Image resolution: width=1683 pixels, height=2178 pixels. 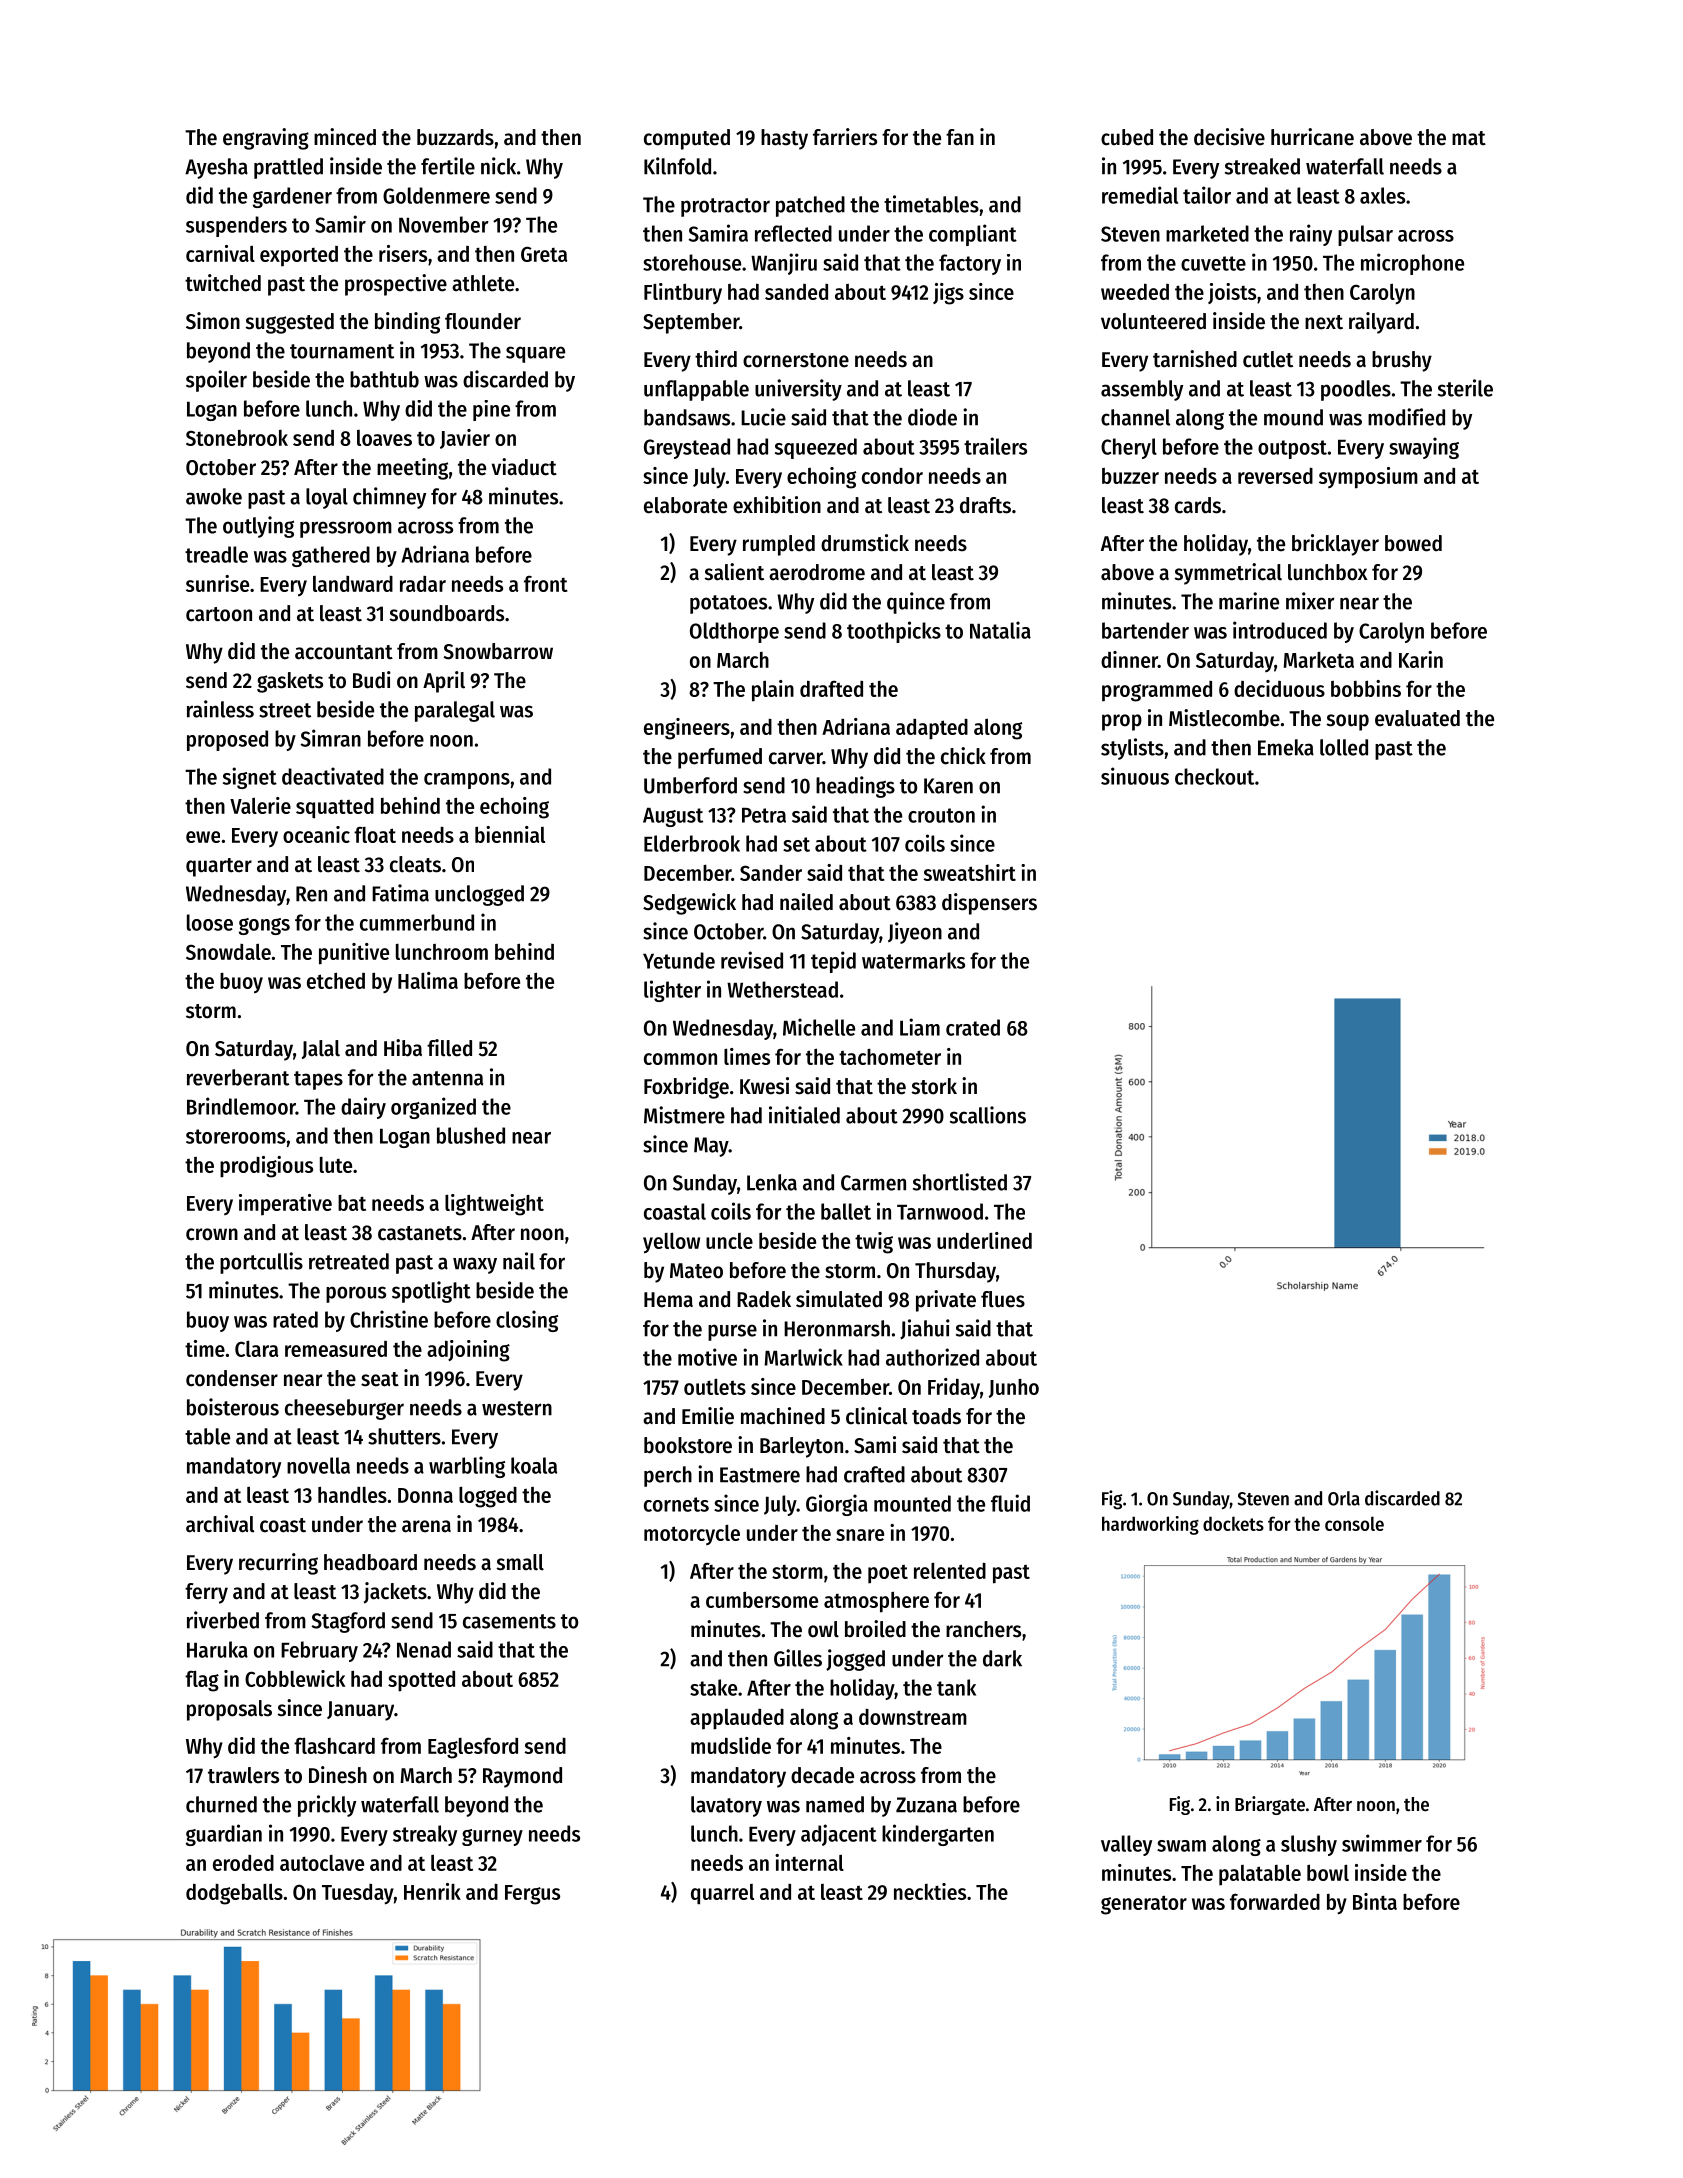 I want to click on lightweight, so click(x=494, y=1205).
